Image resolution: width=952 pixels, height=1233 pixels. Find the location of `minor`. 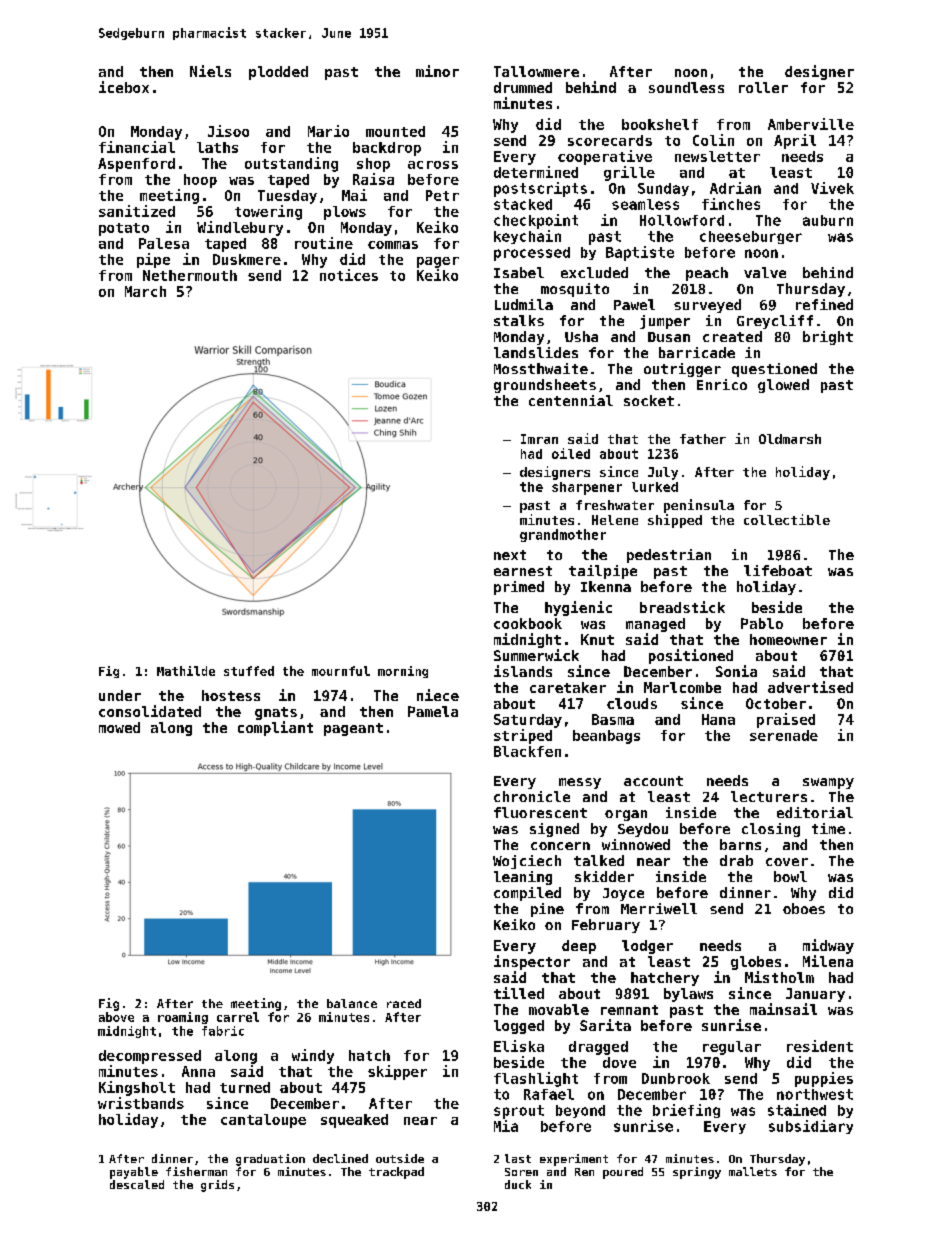

minor is located at coordinates (437, 71).
